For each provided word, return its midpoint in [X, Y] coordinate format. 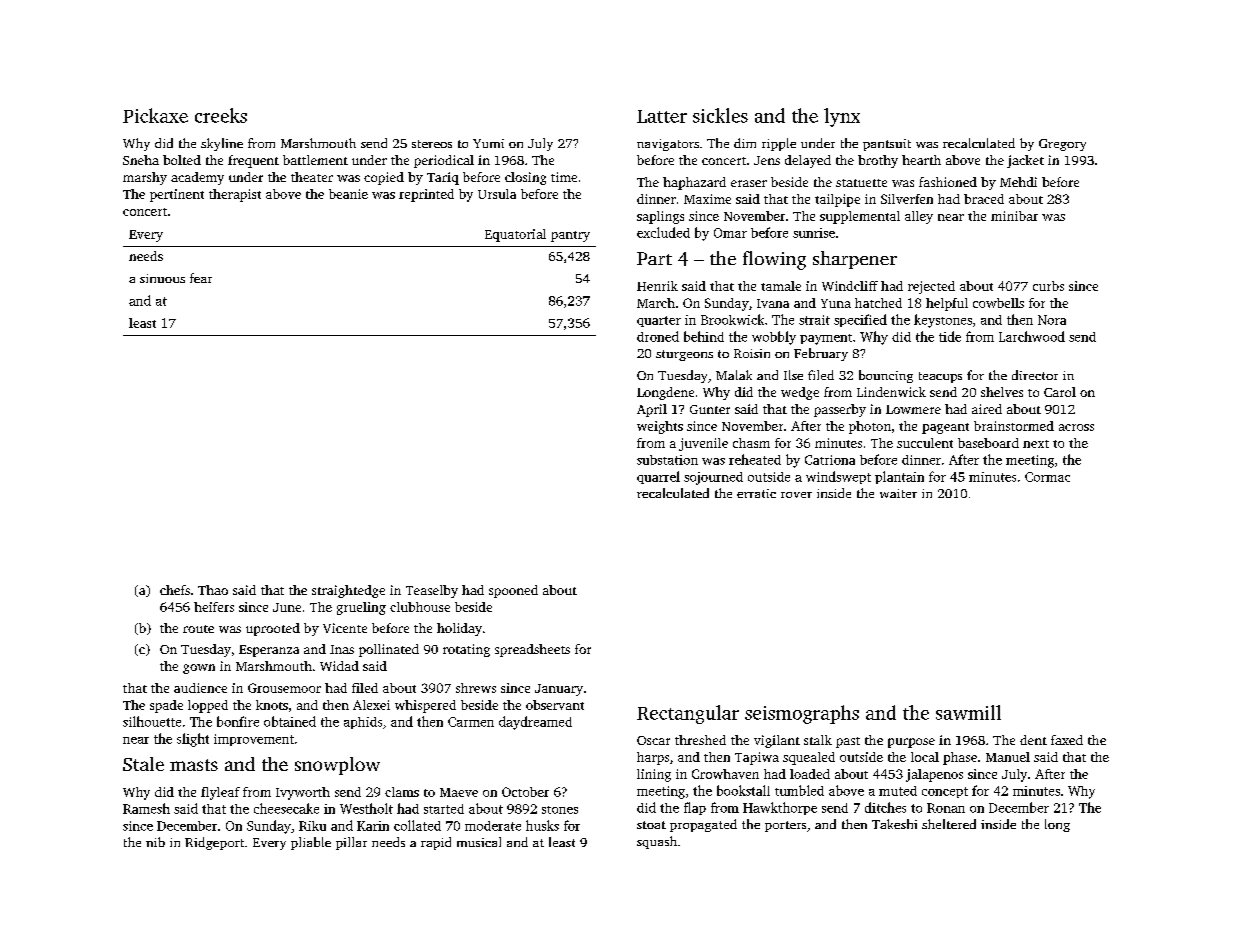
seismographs [802, 714]
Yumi [488, 143]
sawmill [968, 712]
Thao [213, 590]
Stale [143, 764]
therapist [235, 195]
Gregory [1062, 145]
